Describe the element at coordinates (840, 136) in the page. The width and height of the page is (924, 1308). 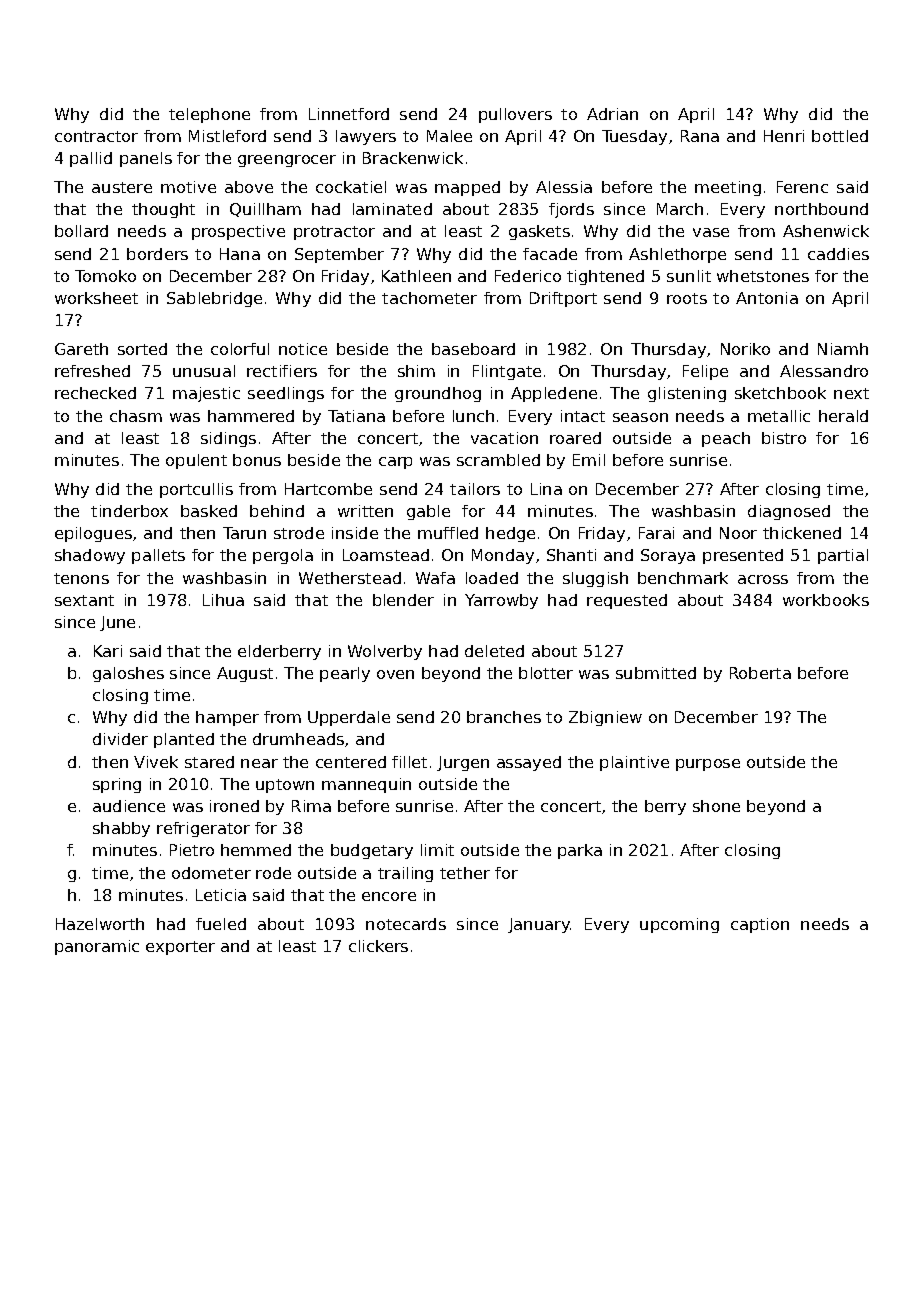
I see `bottled` at that location.
